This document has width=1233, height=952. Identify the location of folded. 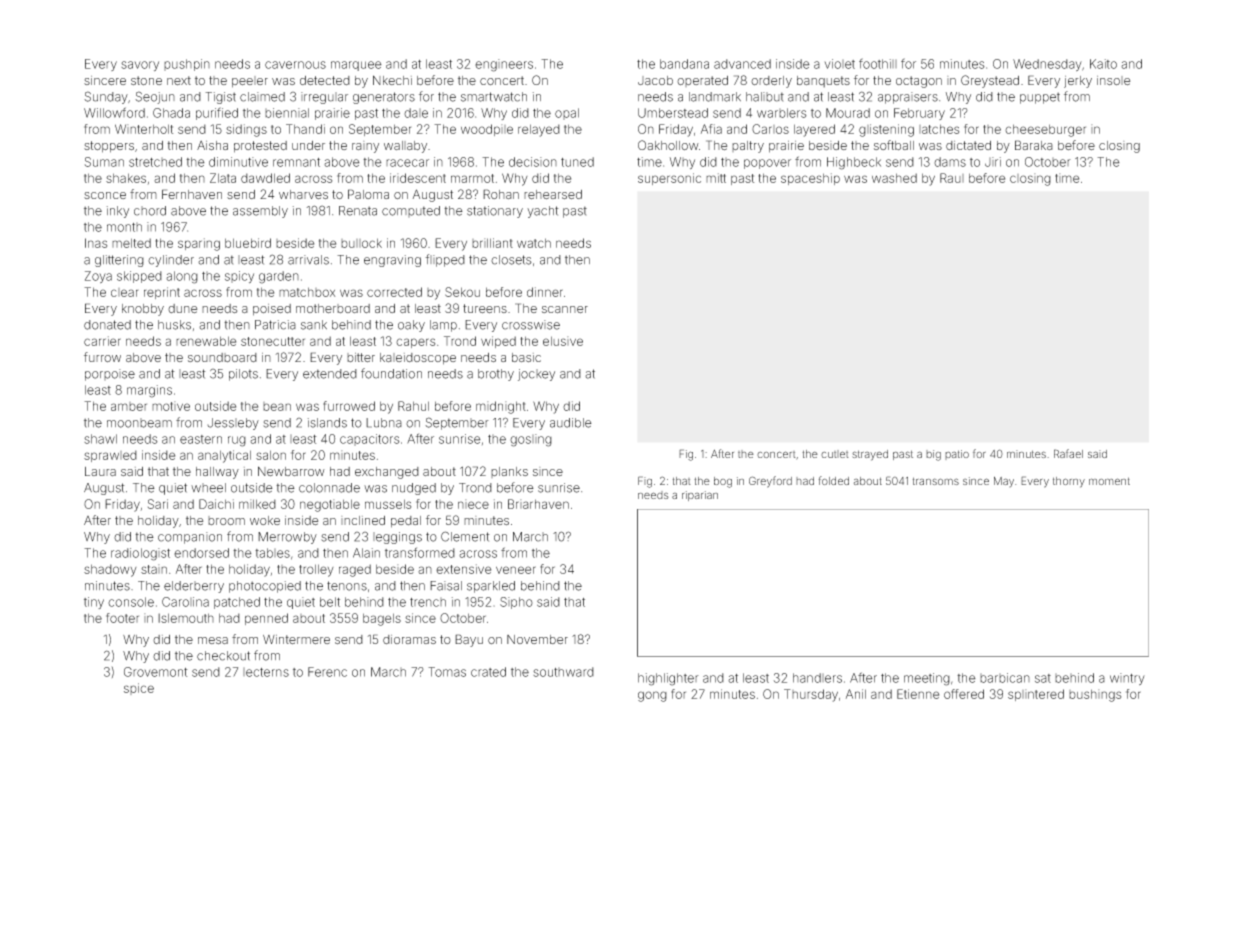
(834, 480).
